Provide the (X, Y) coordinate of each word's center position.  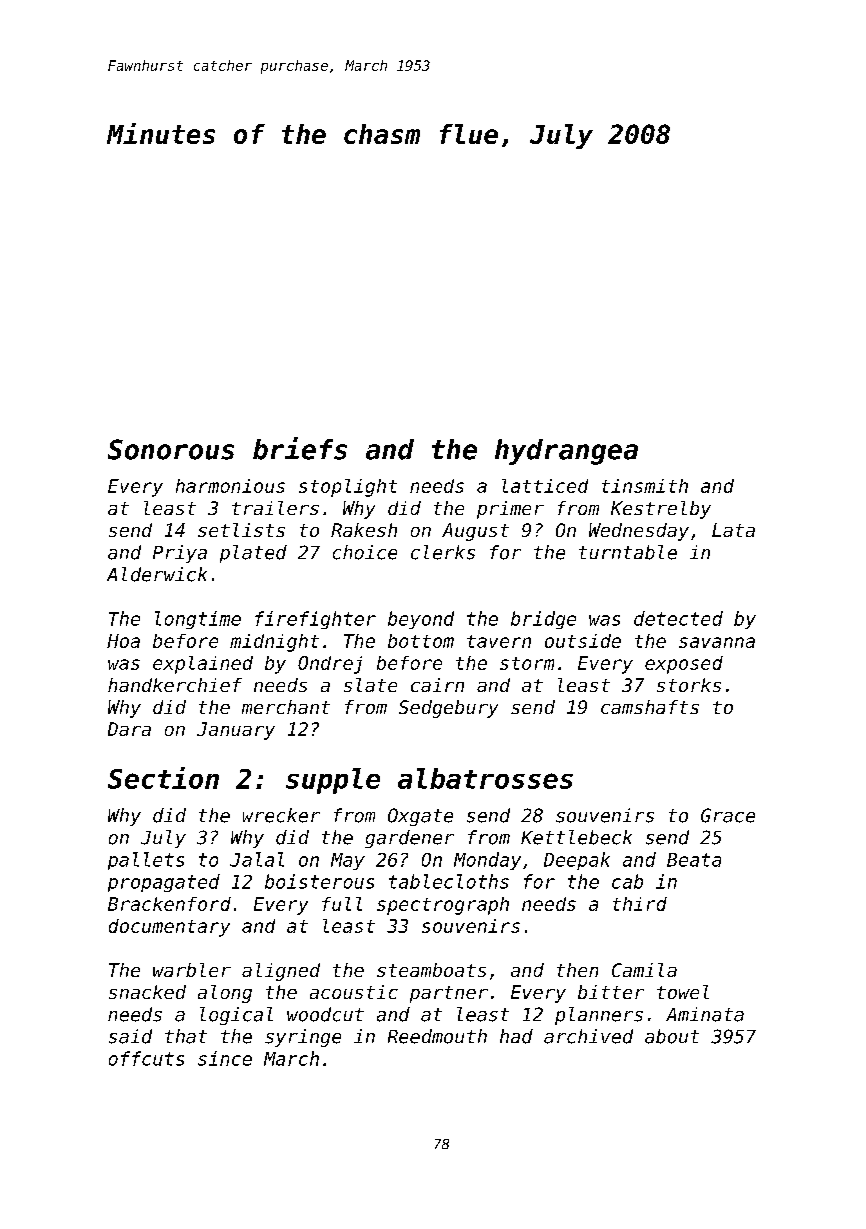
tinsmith (645, 486)
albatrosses (485, 778)
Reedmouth (437, 1036)
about (672, 1036)
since (225, 1058)
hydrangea (566, 452)
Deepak (577, 861)
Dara (129, 729)
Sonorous (171, 449)
